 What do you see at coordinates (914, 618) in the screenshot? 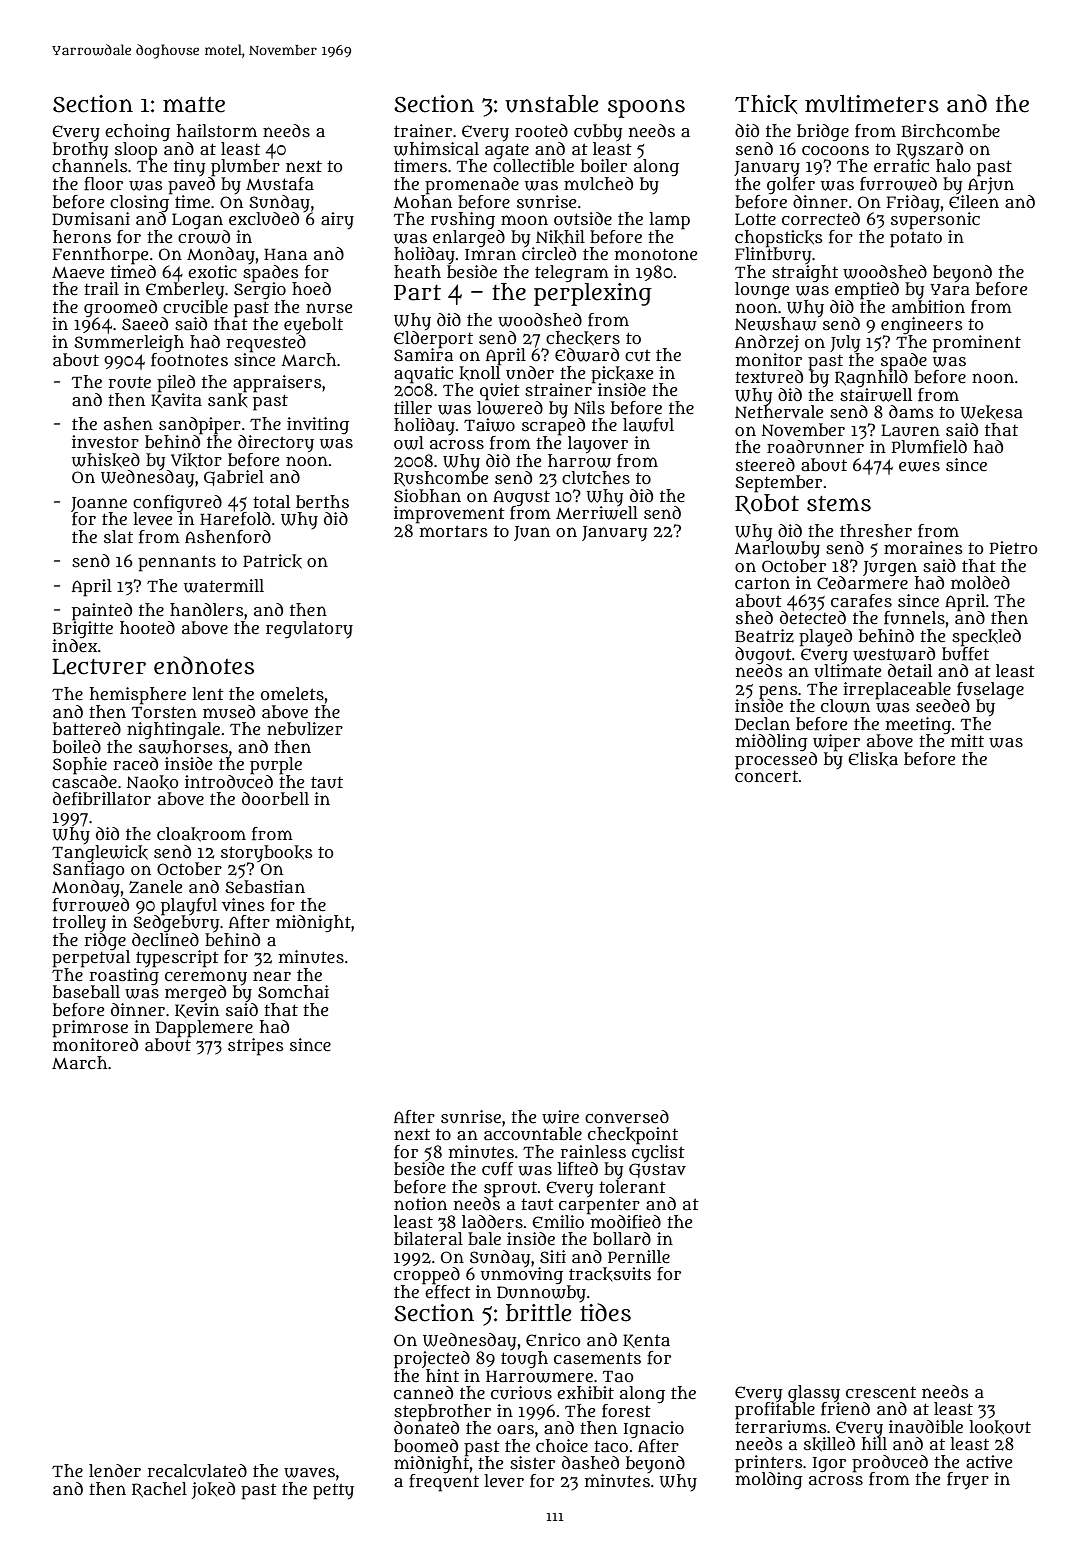
I see `funnels` at bounding box center [914, 618].
